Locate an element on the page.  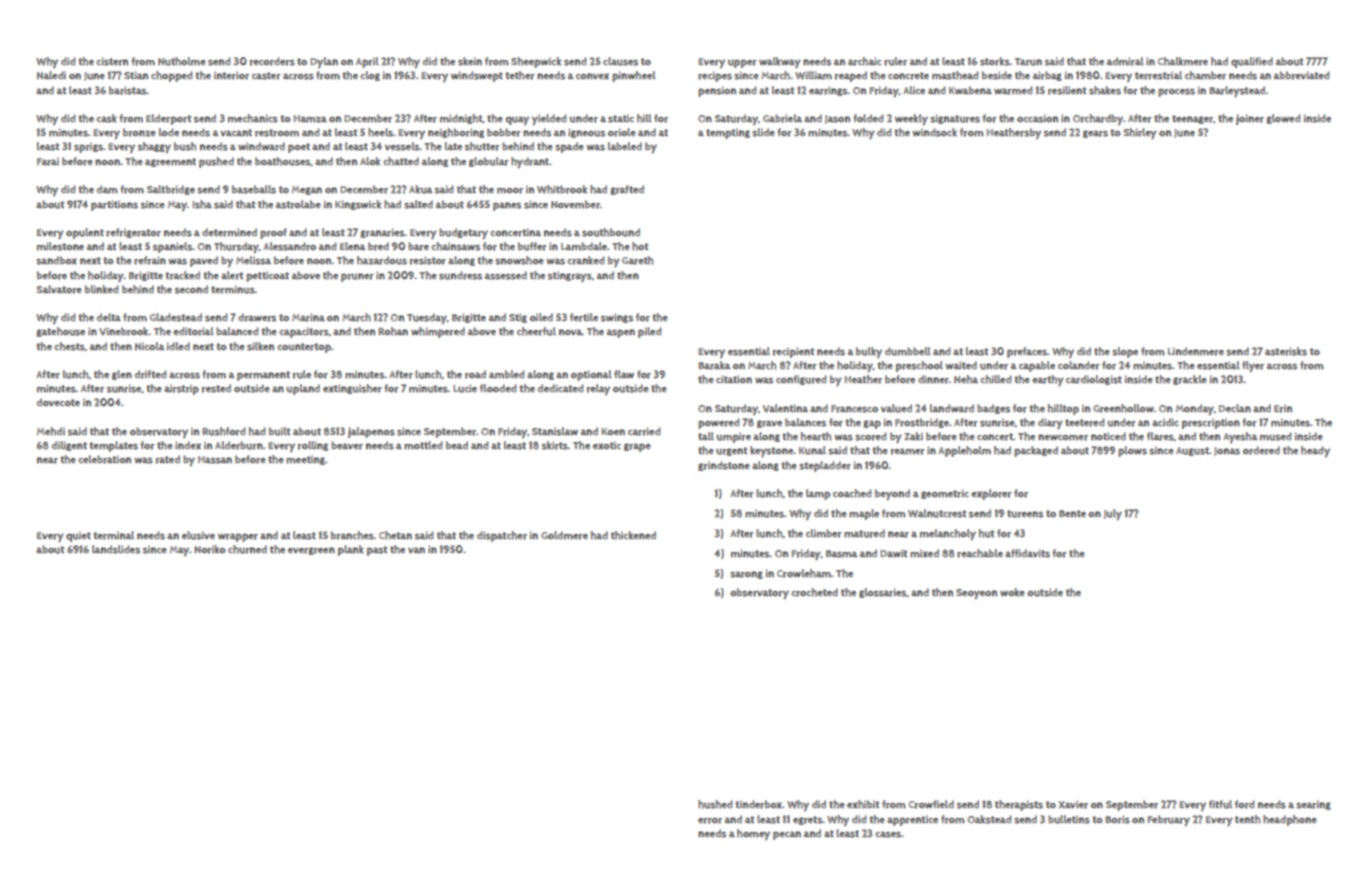
Noriko is located at coordinates (210, 549).
